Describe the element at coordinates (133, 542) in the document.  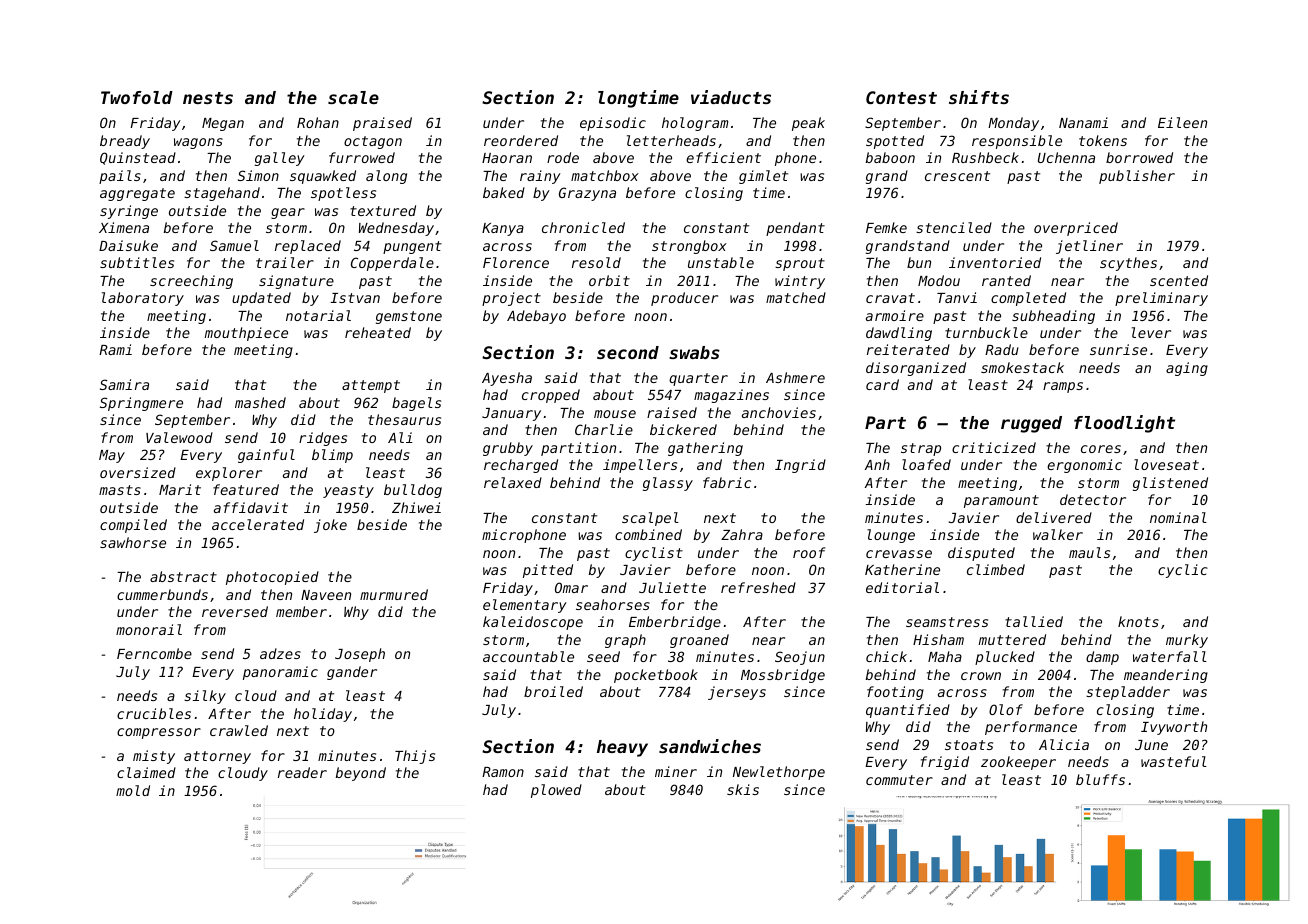
I see `sawhorse` at that location.
